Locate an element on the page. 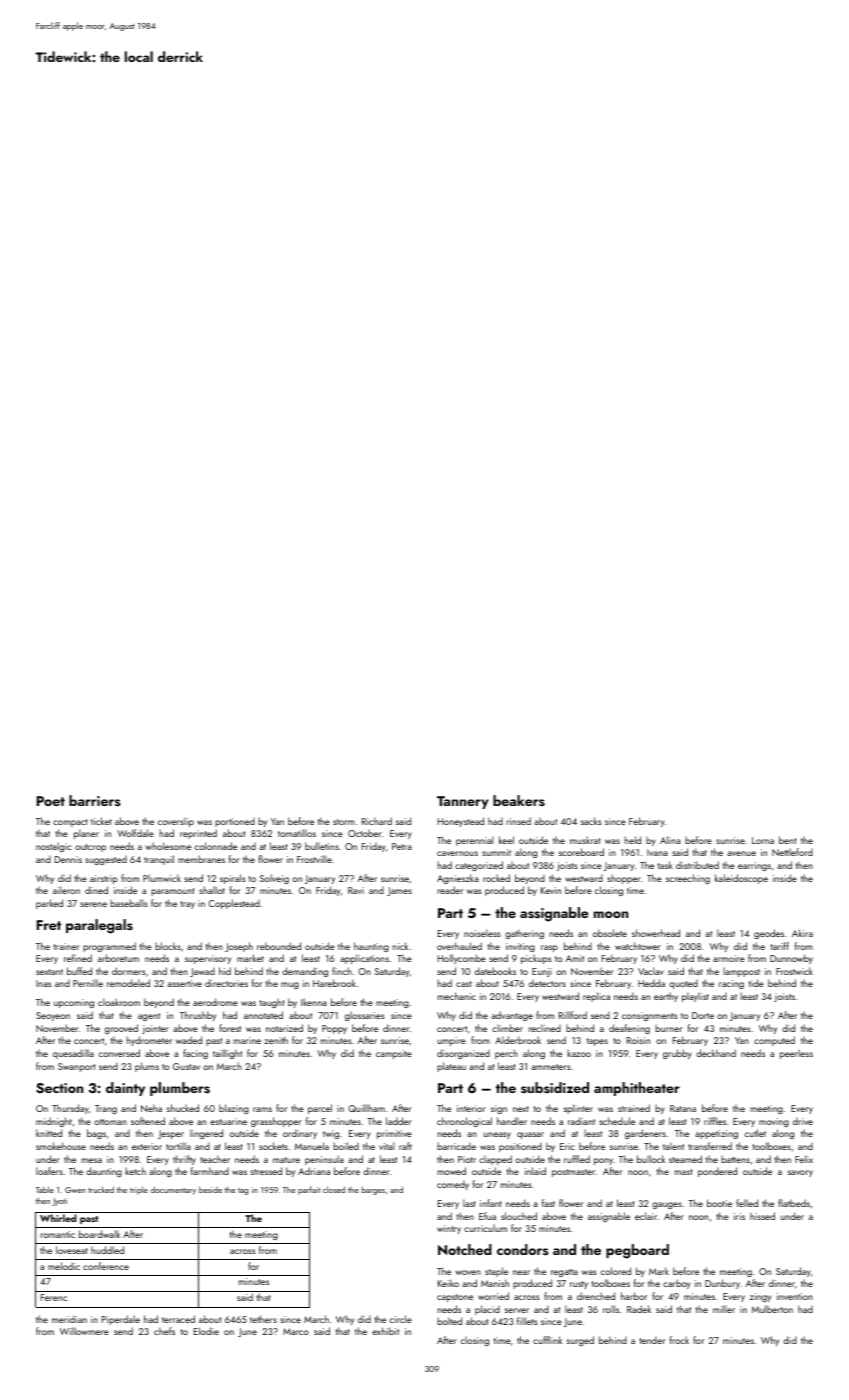 The height and width of the image is (1400, 849). vital is located at coordinates (387, 1146).
